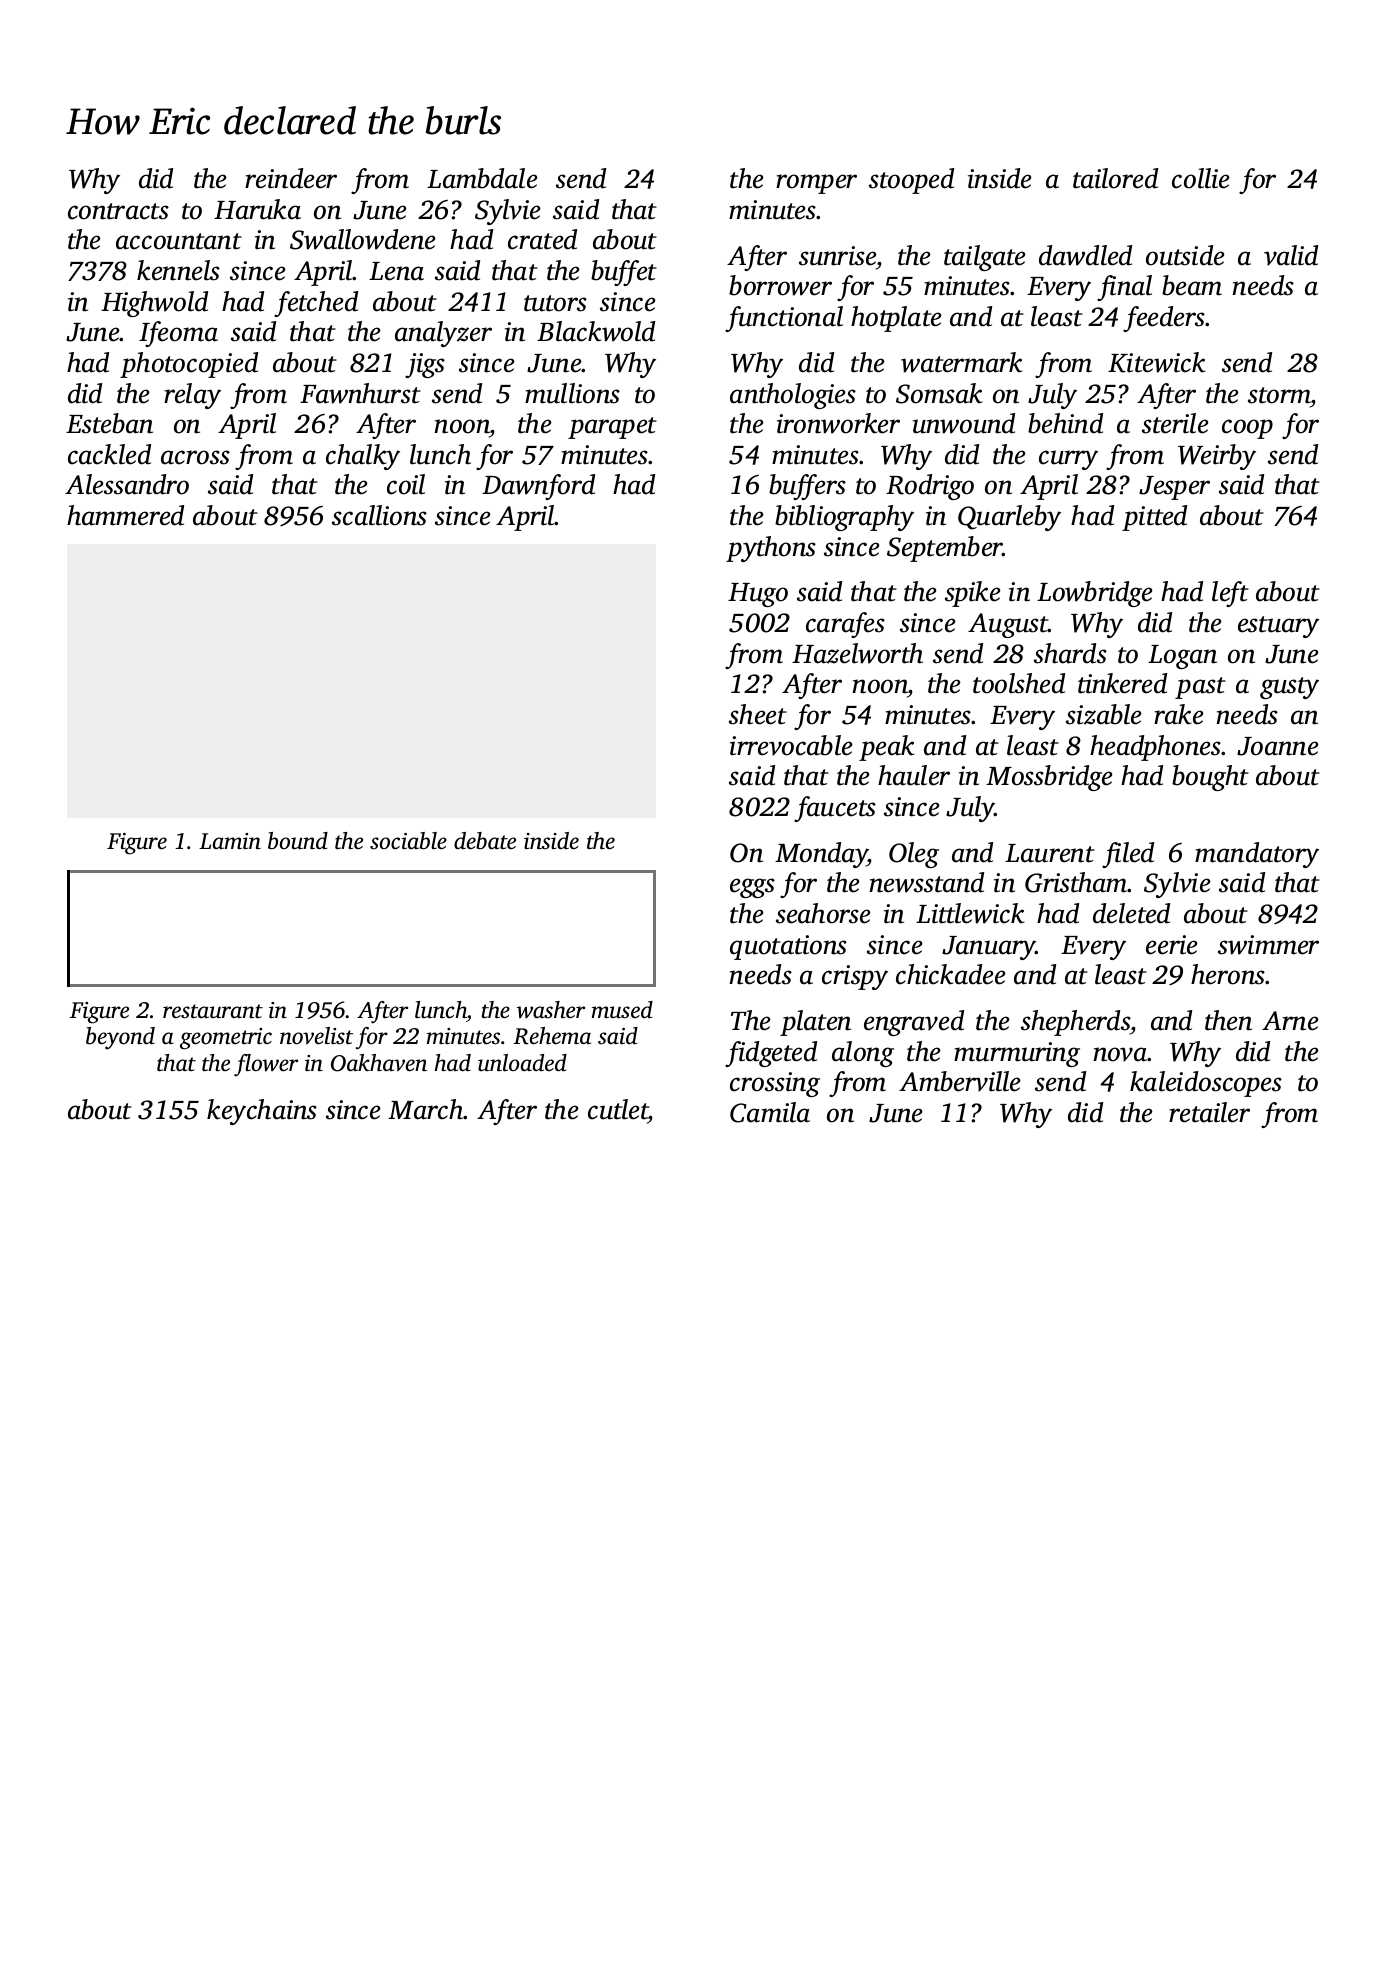 This page has height=1969, width=1386. I want to click on Kitewick, so click(1156, 362).
